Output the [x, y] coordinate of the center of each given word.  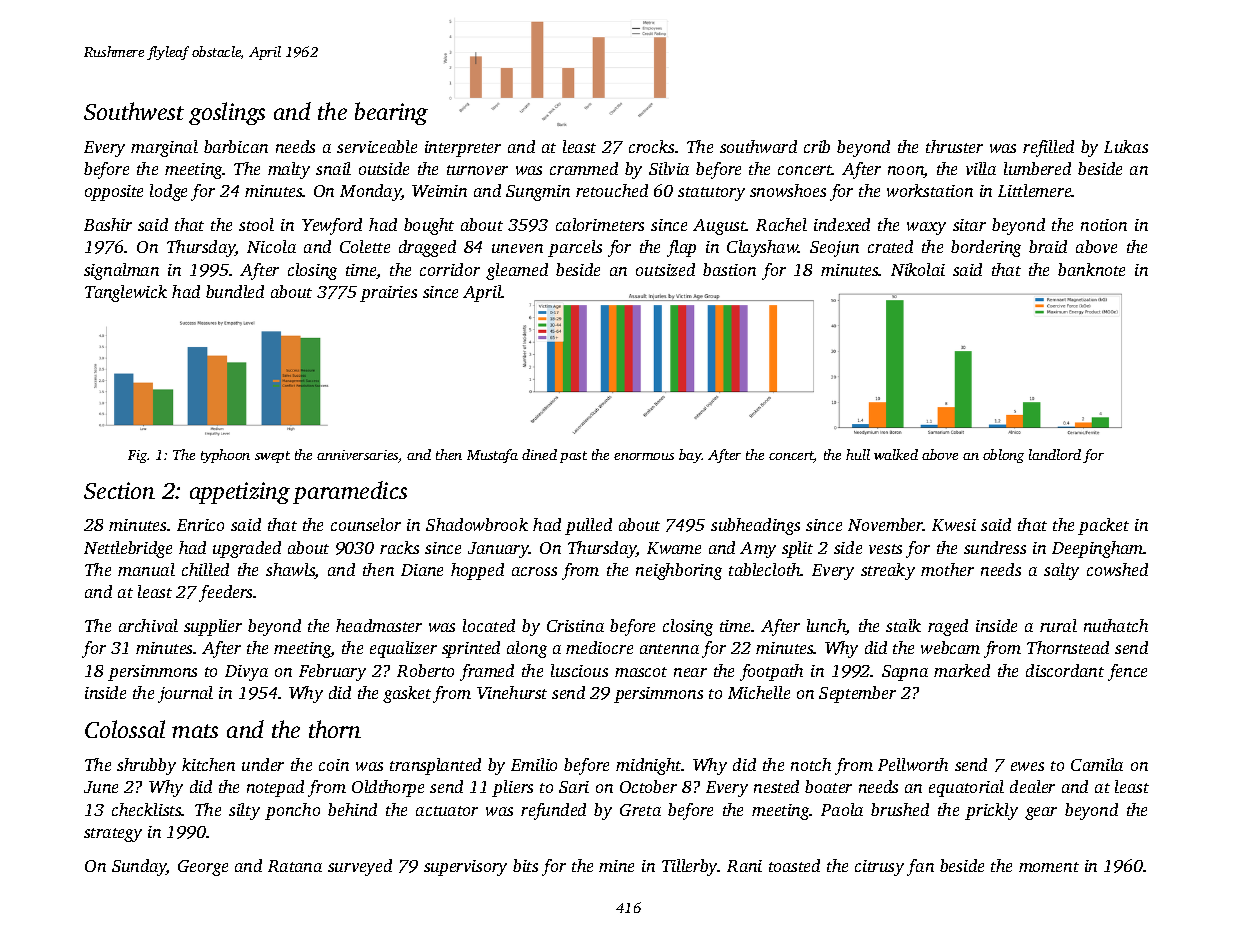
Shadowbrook [477, 524]
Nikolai [918, 269]
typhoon [225, 456]
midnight [649, 766]
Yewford [332, 226]
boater [828, 786]
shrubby [146, 766]
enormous [644, 456]
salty [1061, 571]
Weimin [439, 191]
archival [148, 625]
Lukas [1126, 146]
